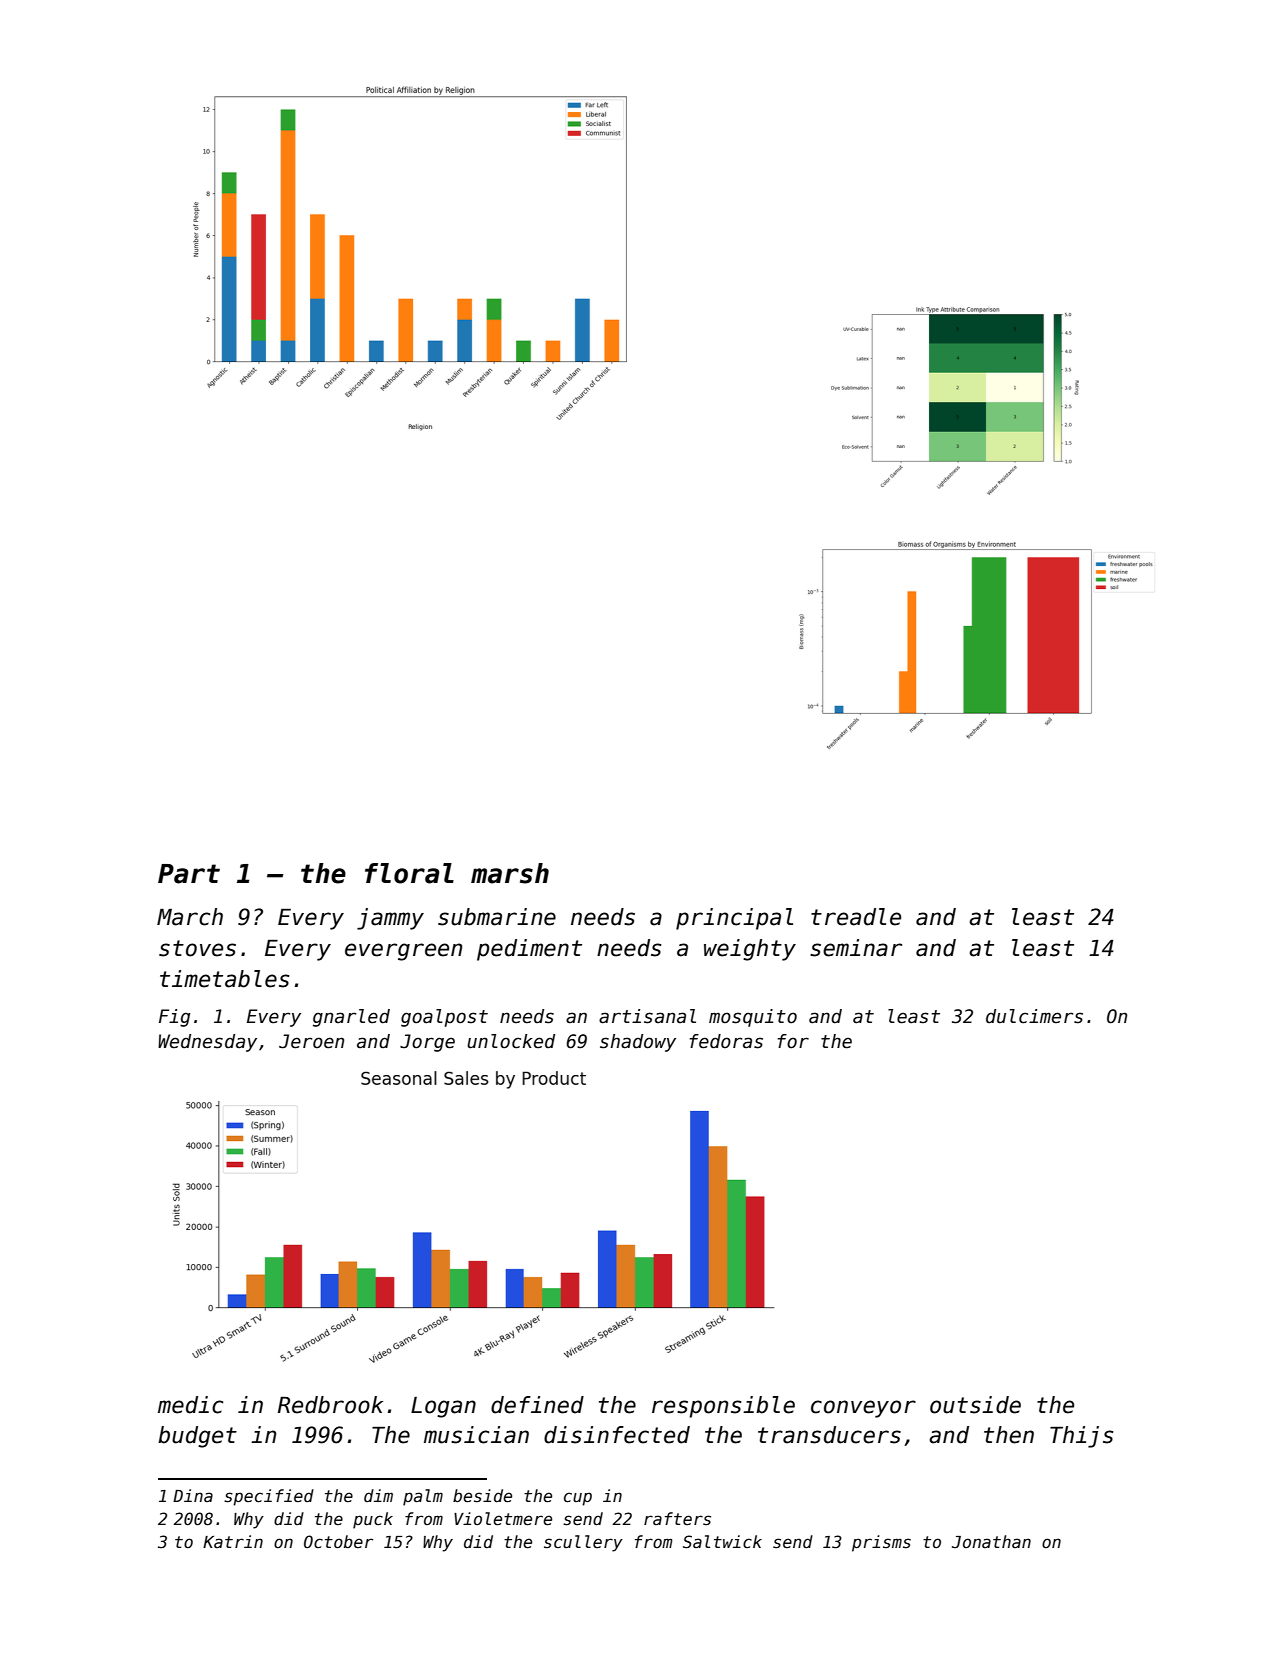 The image size is (1287, 1665). What do you see at coordinates (427, 1043) in the screenshot?
I see `Jorge` at bounding box center [427, 1043].
